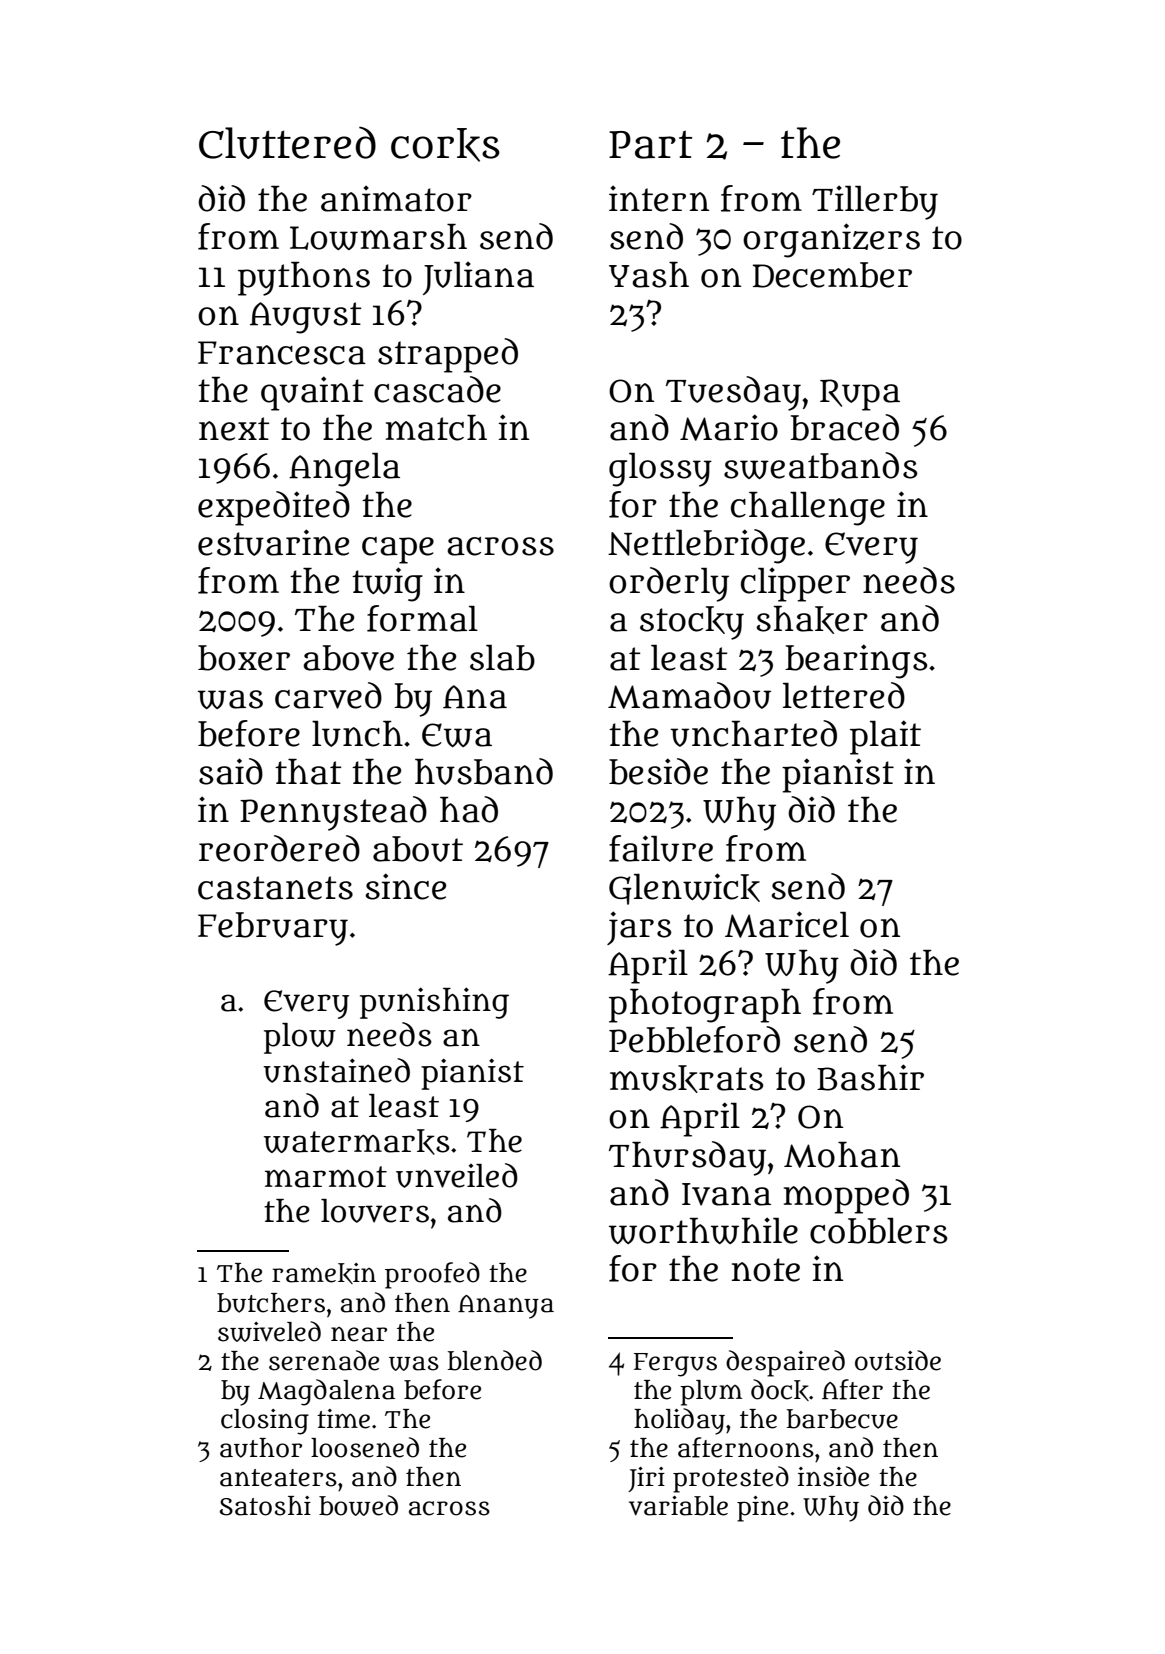 This image has height=1654, width=1165. I want to click on pythons, so click(304, 279).
